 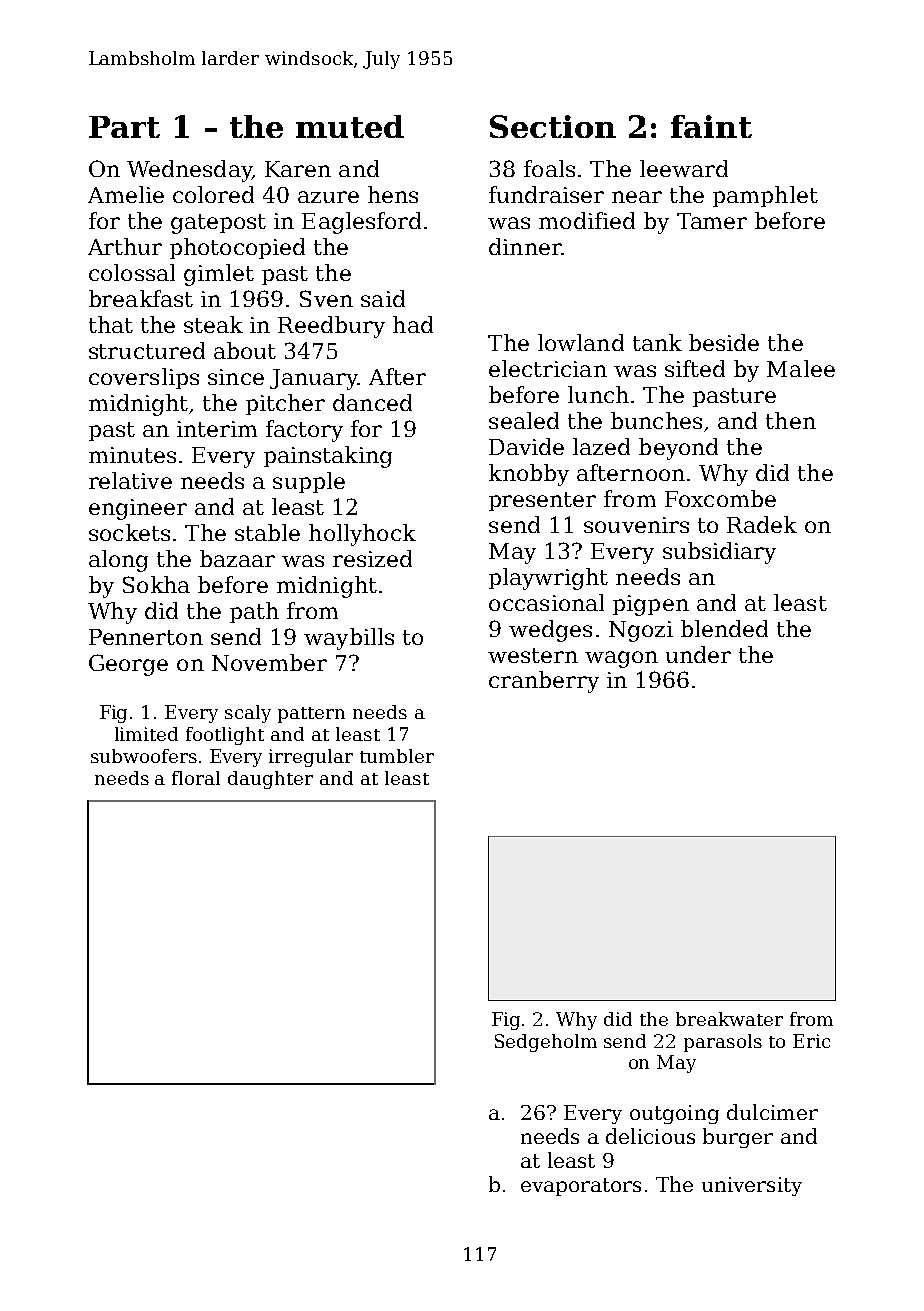 What do you see at coordinates (524, 420) in the document?
I see `sealed` at bounding box center [524, 420].
